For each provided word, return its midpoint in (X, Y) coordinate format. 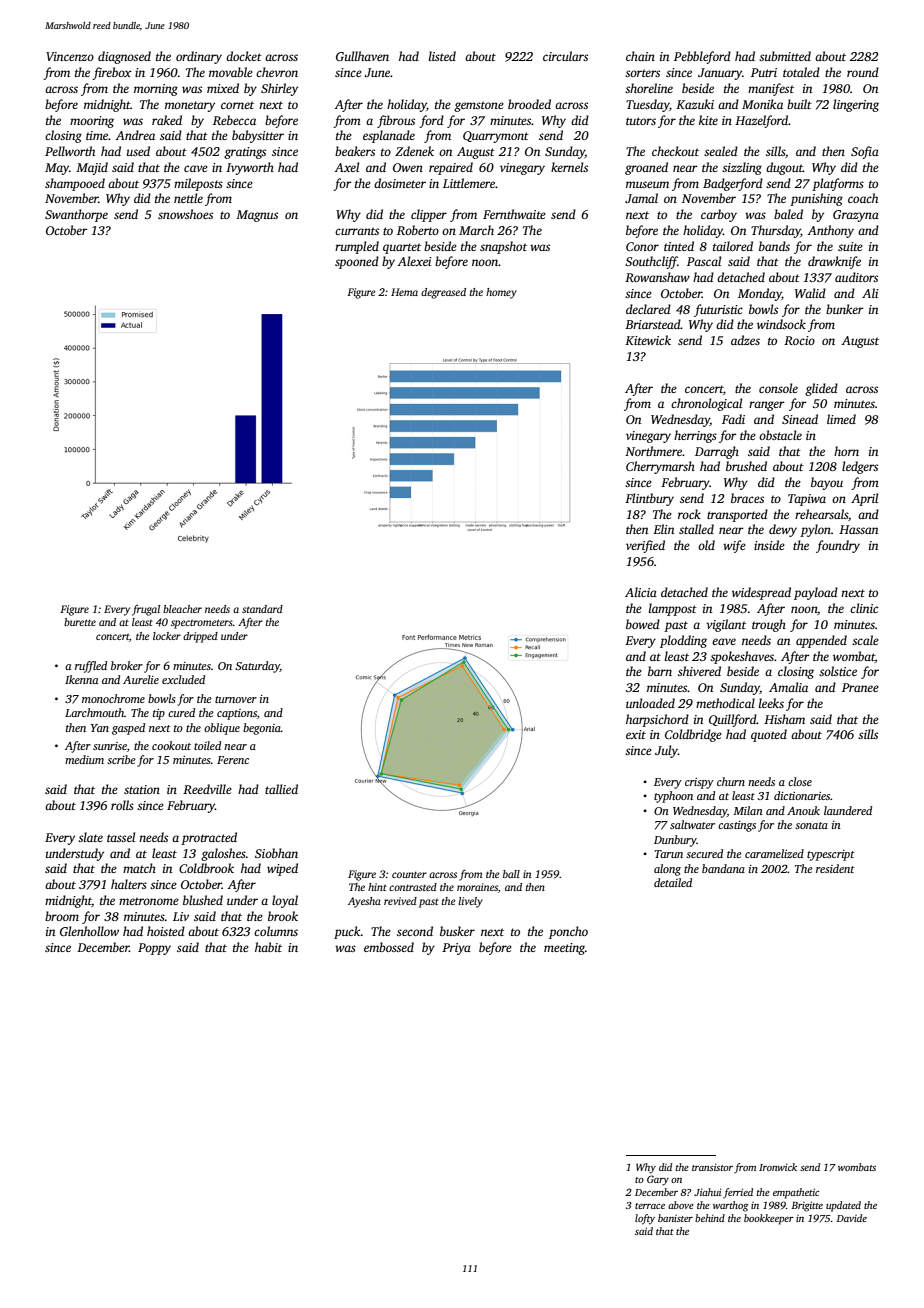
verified (645, 546)
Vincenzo (70, 56)
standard (262, 609)
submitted (785, 56)
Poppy (154, 949)
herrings (695, 436)
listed (442, 56)
